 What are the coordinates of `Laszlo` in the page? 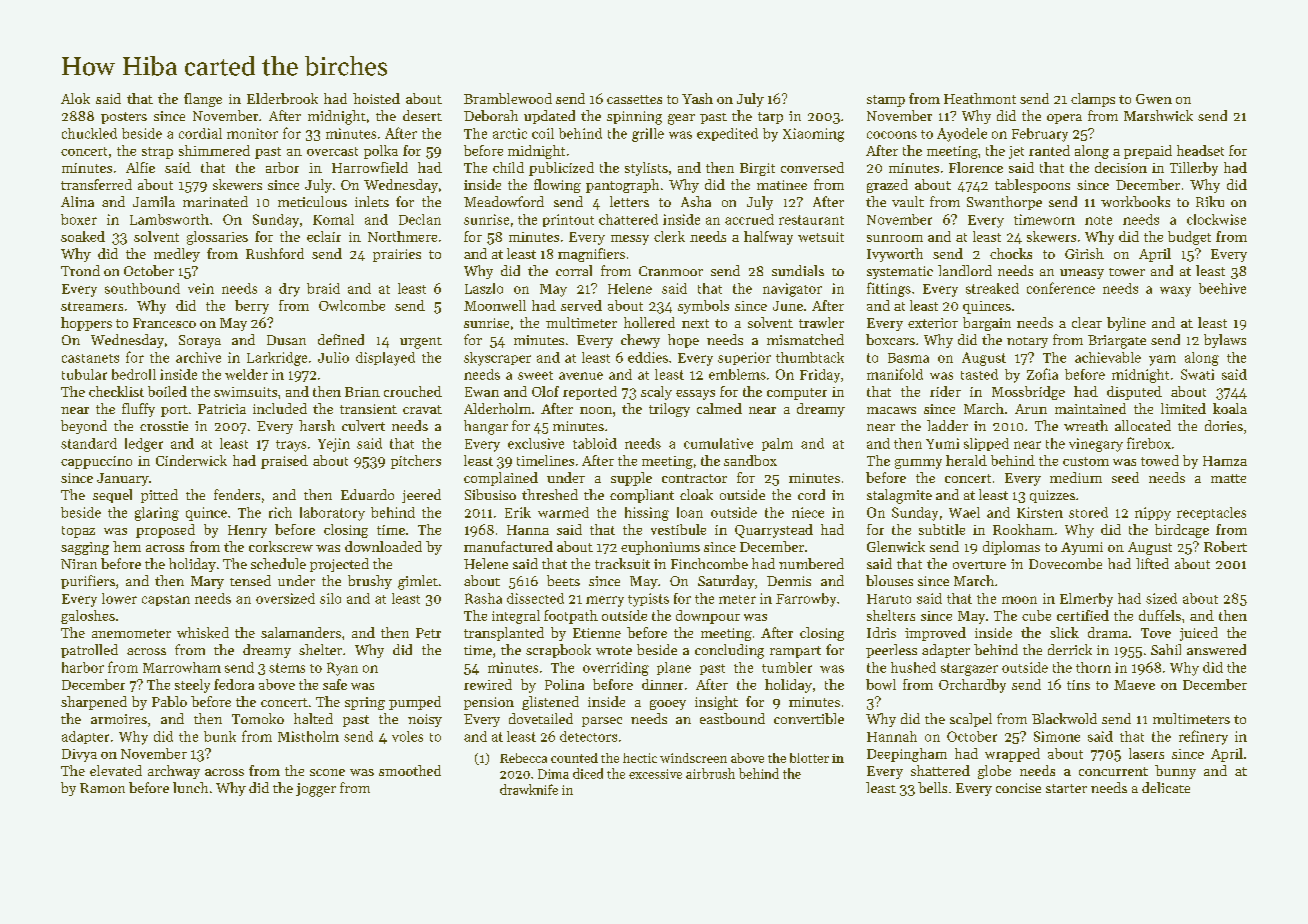 It's located at (484, 288).
